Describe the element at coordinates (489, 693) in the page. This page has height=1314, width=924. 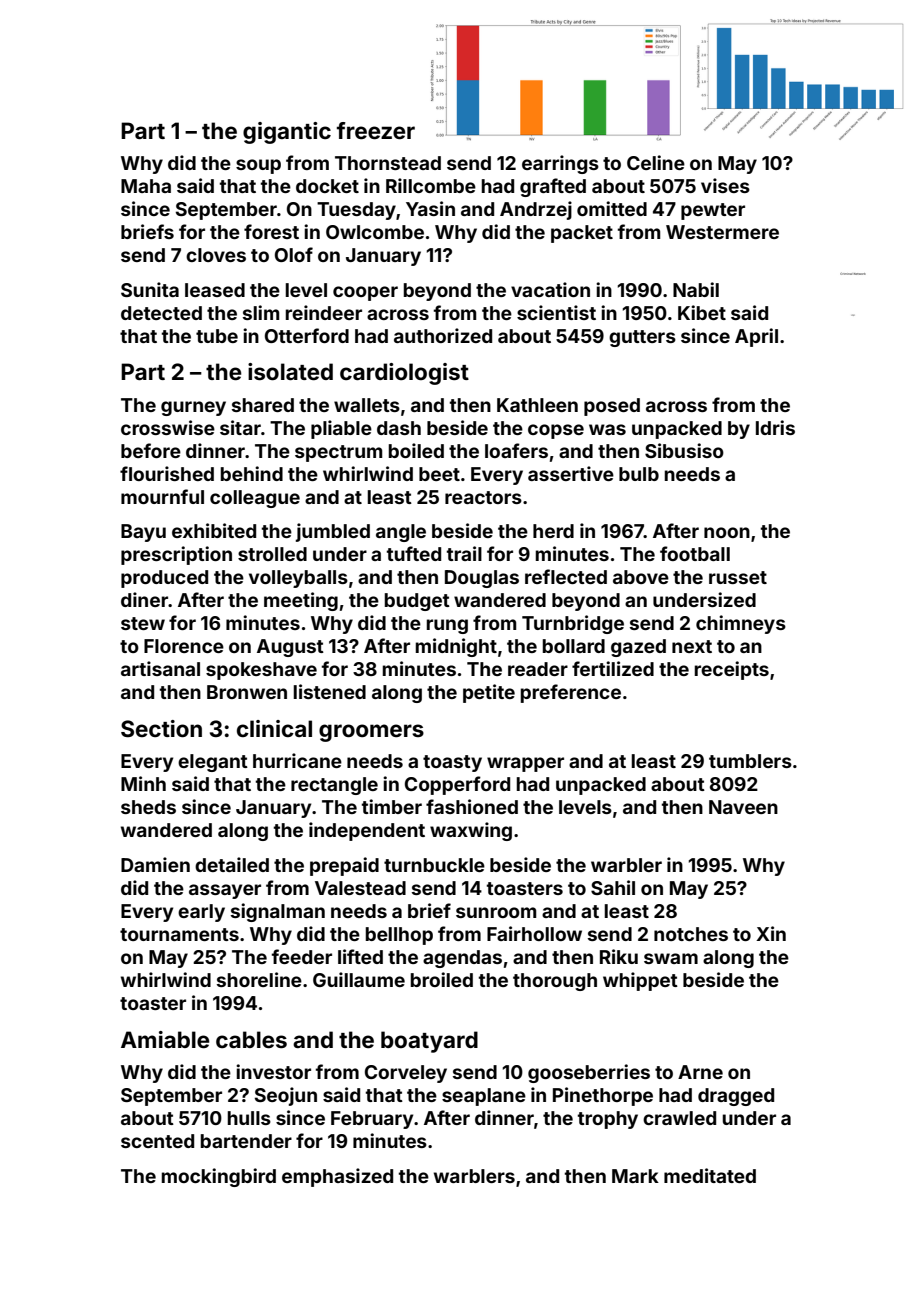
I see `petite` at that location.
